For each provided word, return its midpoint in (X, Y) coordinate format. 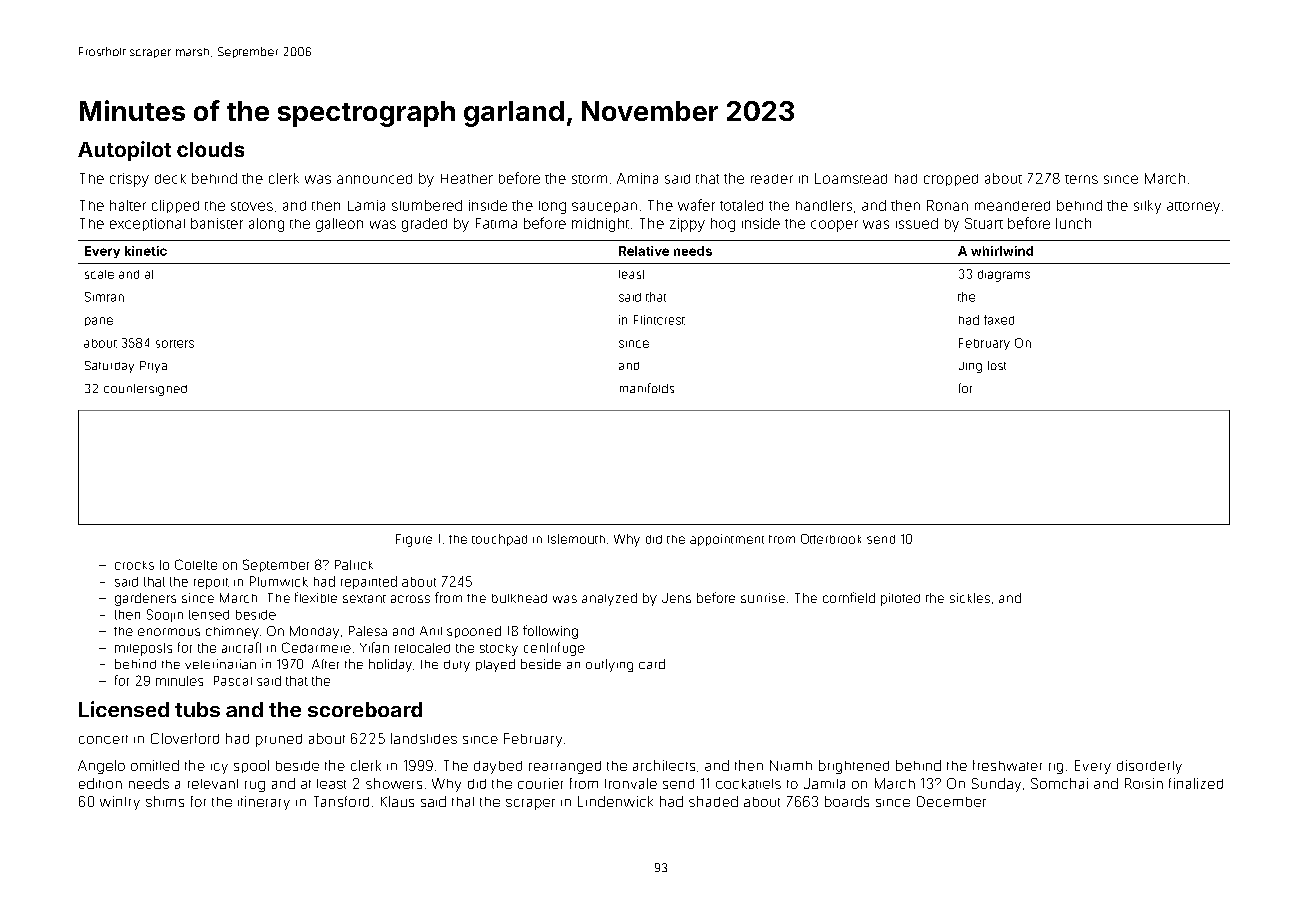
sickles (970, 598)
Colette (196, 564)
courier (540, 783)
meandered (1012, 206)
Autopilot (124, 151)
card (652, 664)
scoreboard (365, 709)
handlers (824, 205)
